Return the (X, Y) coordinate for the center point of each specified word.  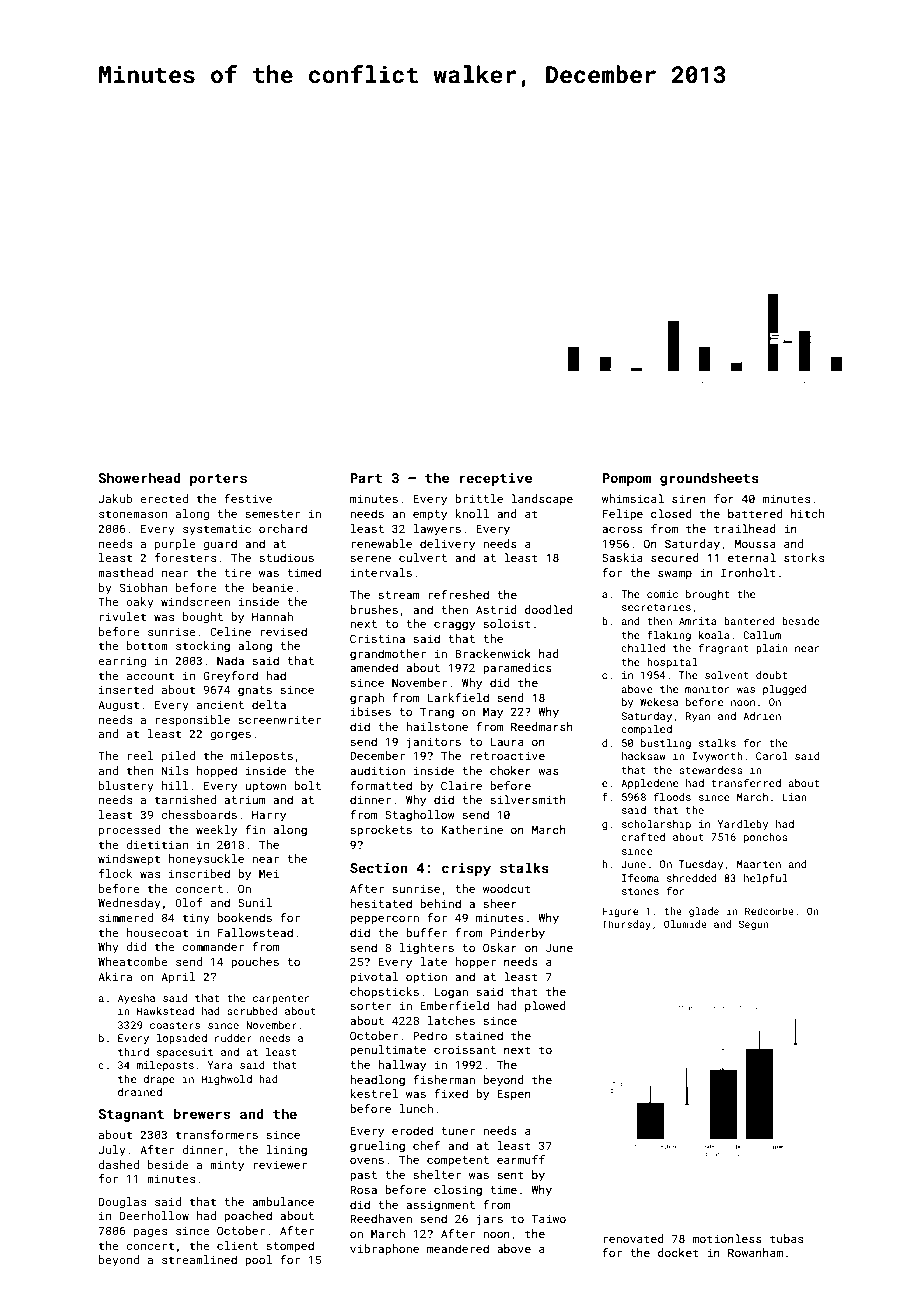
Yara (220, 1065)
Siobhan (143, 587)
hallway (402, 1066)
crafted (643, 836)
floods (672, 796)
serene (370, 559)
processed (129, 831)
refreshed (458, 594)
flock (115, 873)
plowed (545, 1007)
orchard (283, 528)
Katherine (472, 829)
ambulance (283, 1201)
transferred (746, 782)
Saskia (622, 557)
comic (662, 594)
